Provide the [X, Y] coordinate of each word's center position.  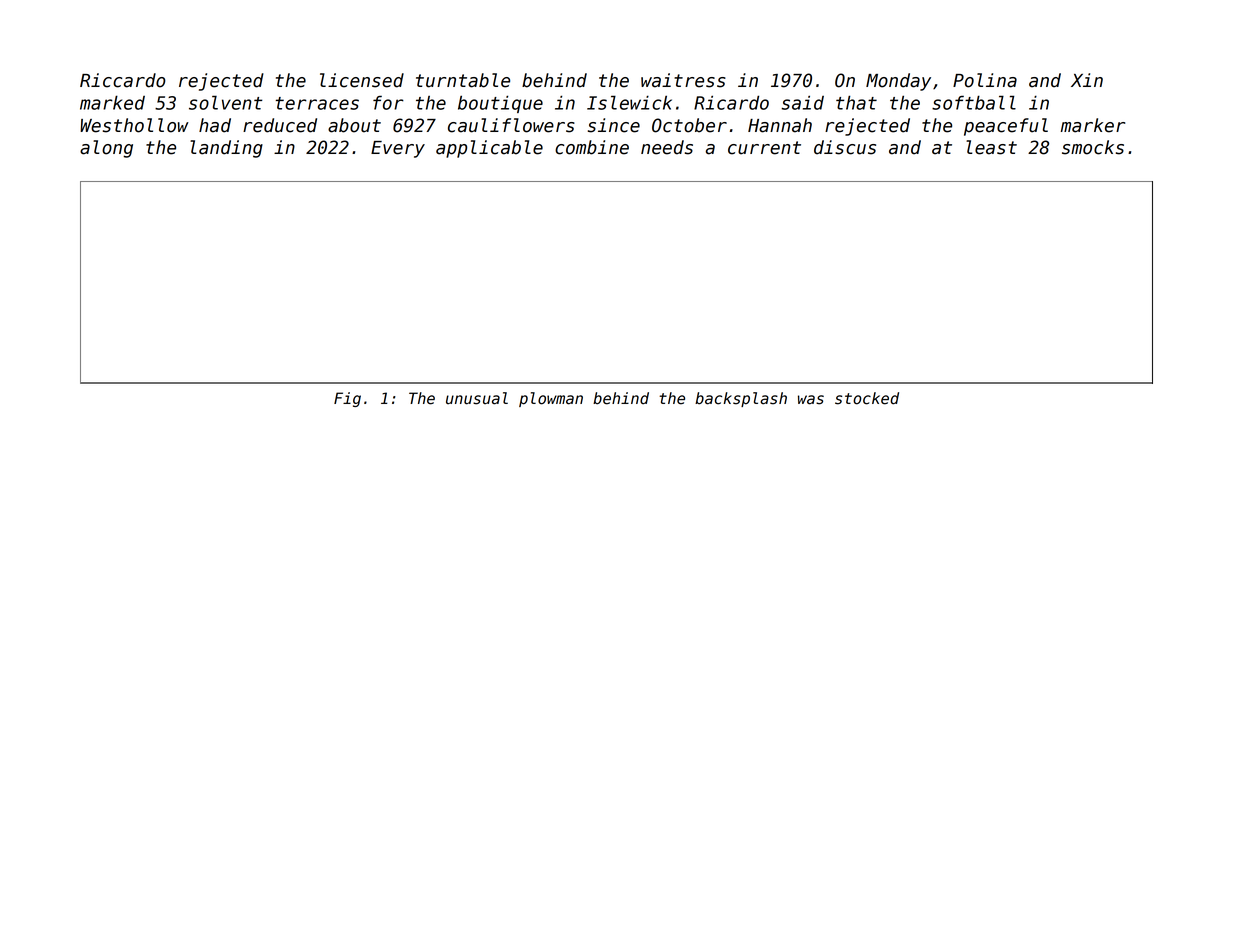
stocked [867, 398]
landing [226, 149]
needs [667, 147]
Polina [985, 80]
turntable [463, 80]
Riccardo [123, 80]
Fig [347, 399]
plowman [551, 399]
